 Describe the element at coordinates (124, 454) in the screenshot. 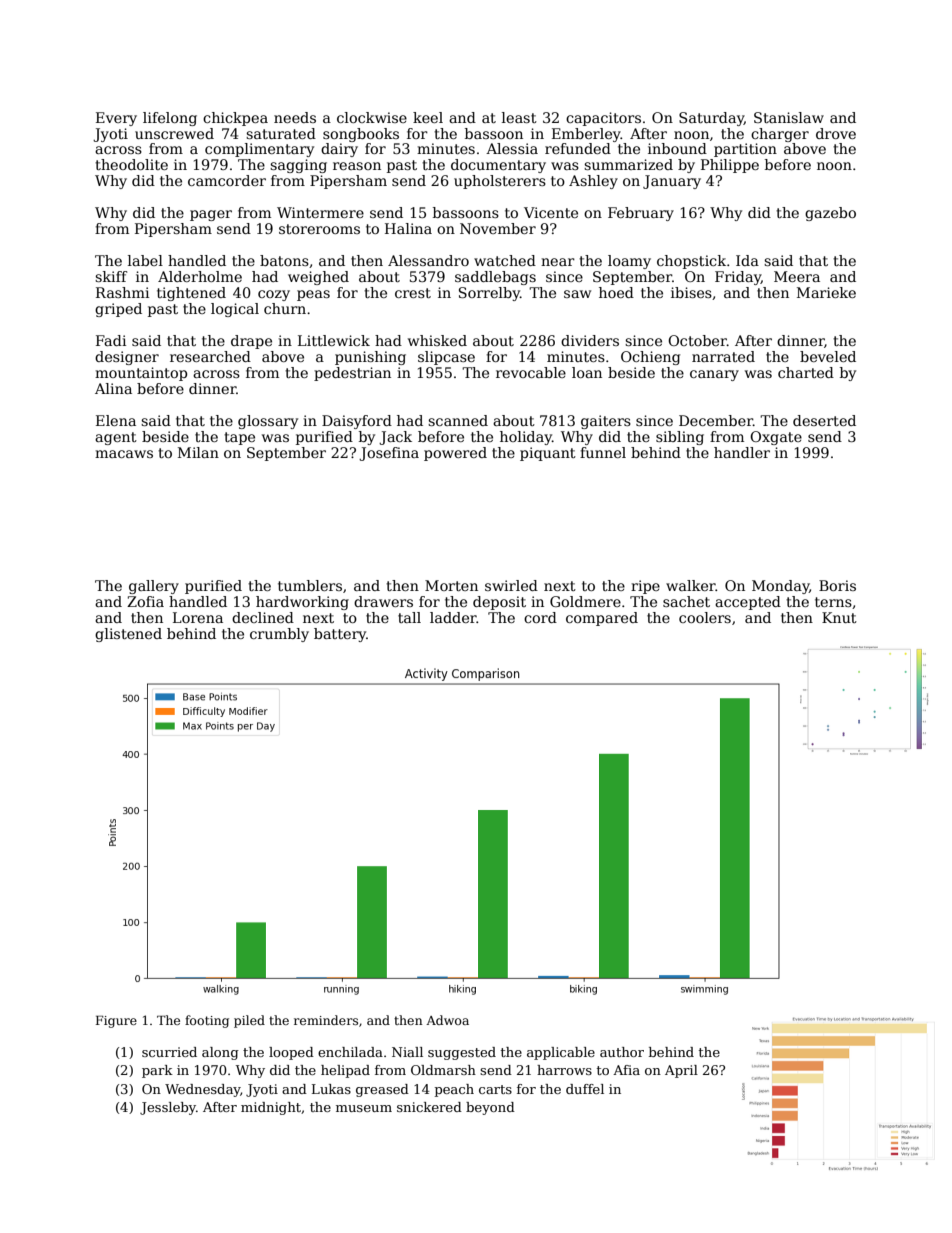

I see `macaws` at that location.
